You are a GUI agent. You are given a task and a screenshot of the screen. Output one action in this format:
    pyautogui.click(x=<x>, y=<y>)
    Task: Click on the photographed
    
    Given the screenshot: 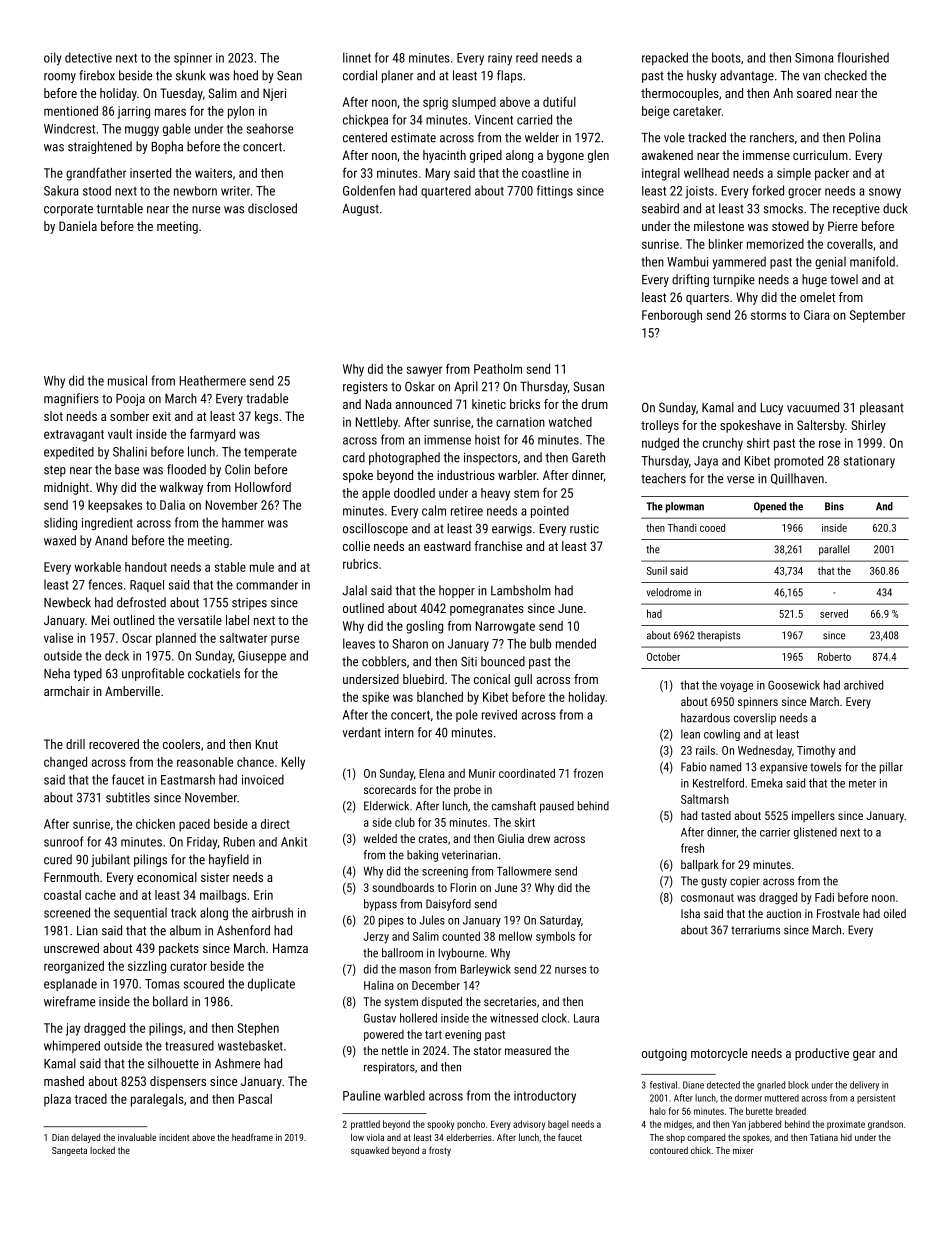 What is the action you would take?
    pyautogui.click(x=404, y=458)
